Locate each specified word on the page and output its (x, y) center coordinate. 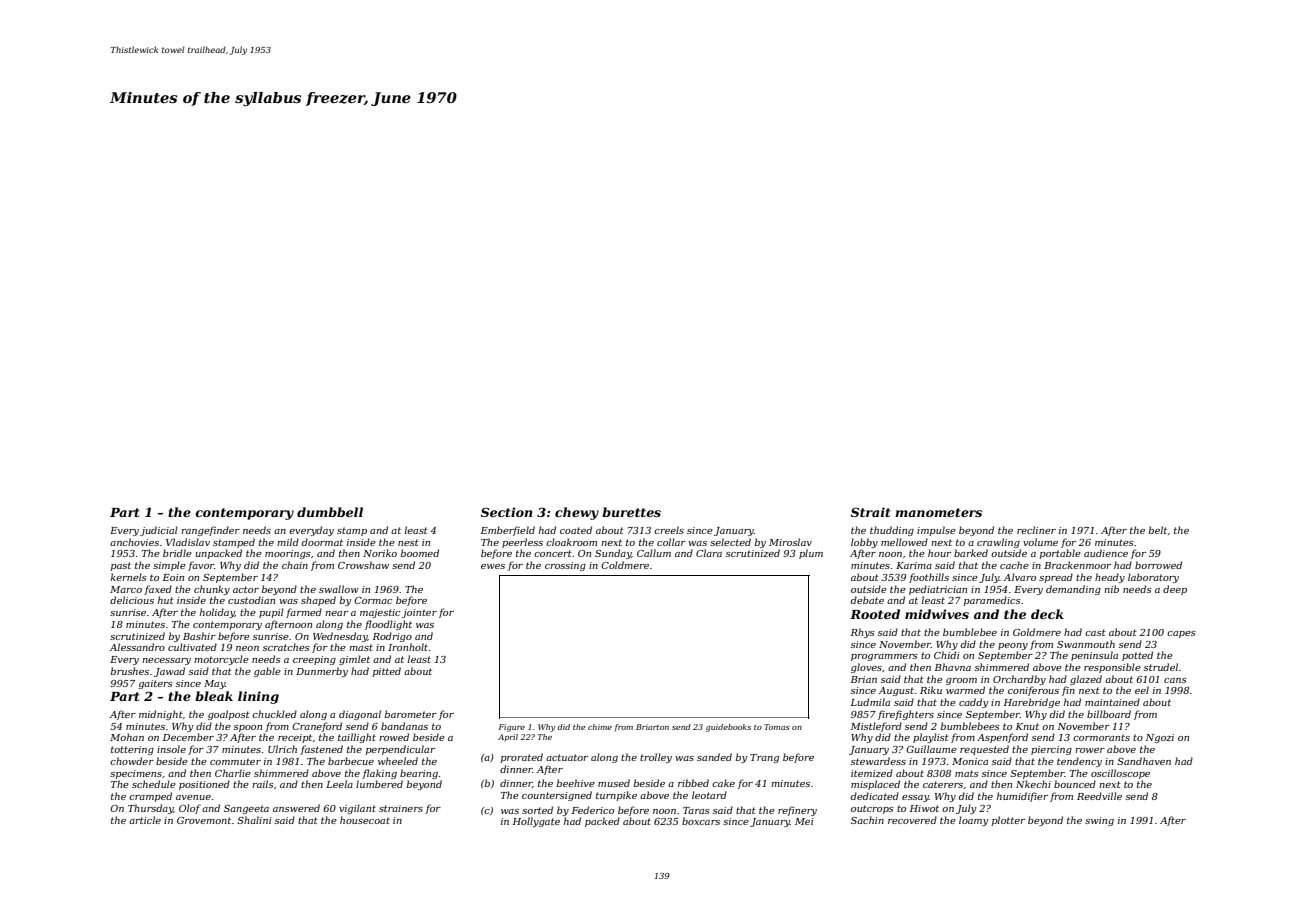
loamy (973, 821)
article (145, 820)
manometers (938, 512)
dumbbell (330, 512)
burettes (631, 512)
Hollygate (536, 822)
